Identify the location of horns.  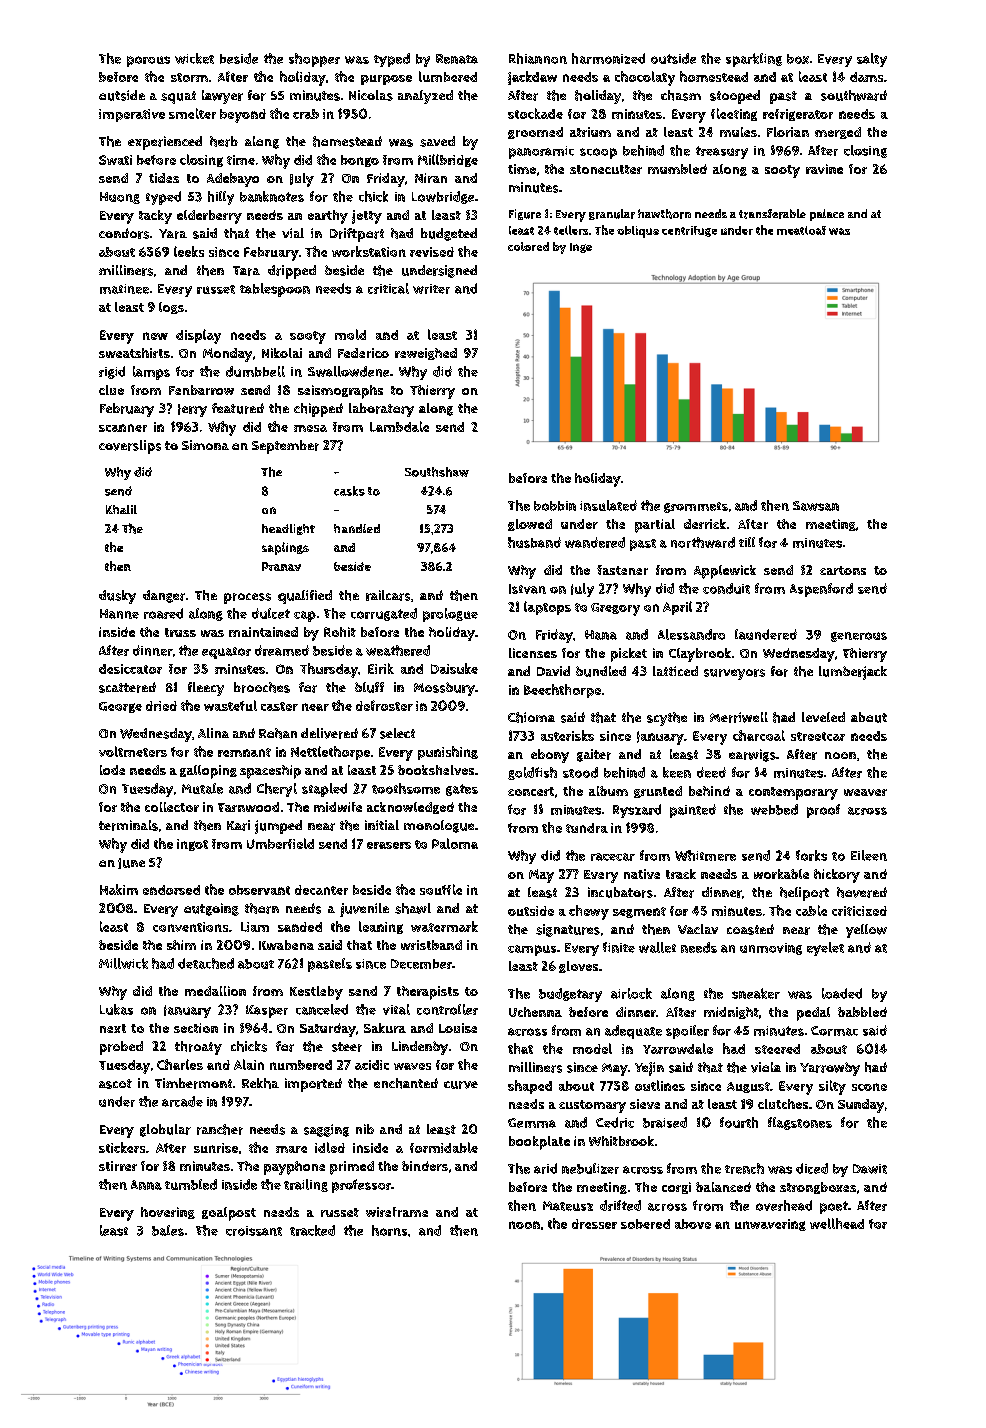
(389, 1230).
